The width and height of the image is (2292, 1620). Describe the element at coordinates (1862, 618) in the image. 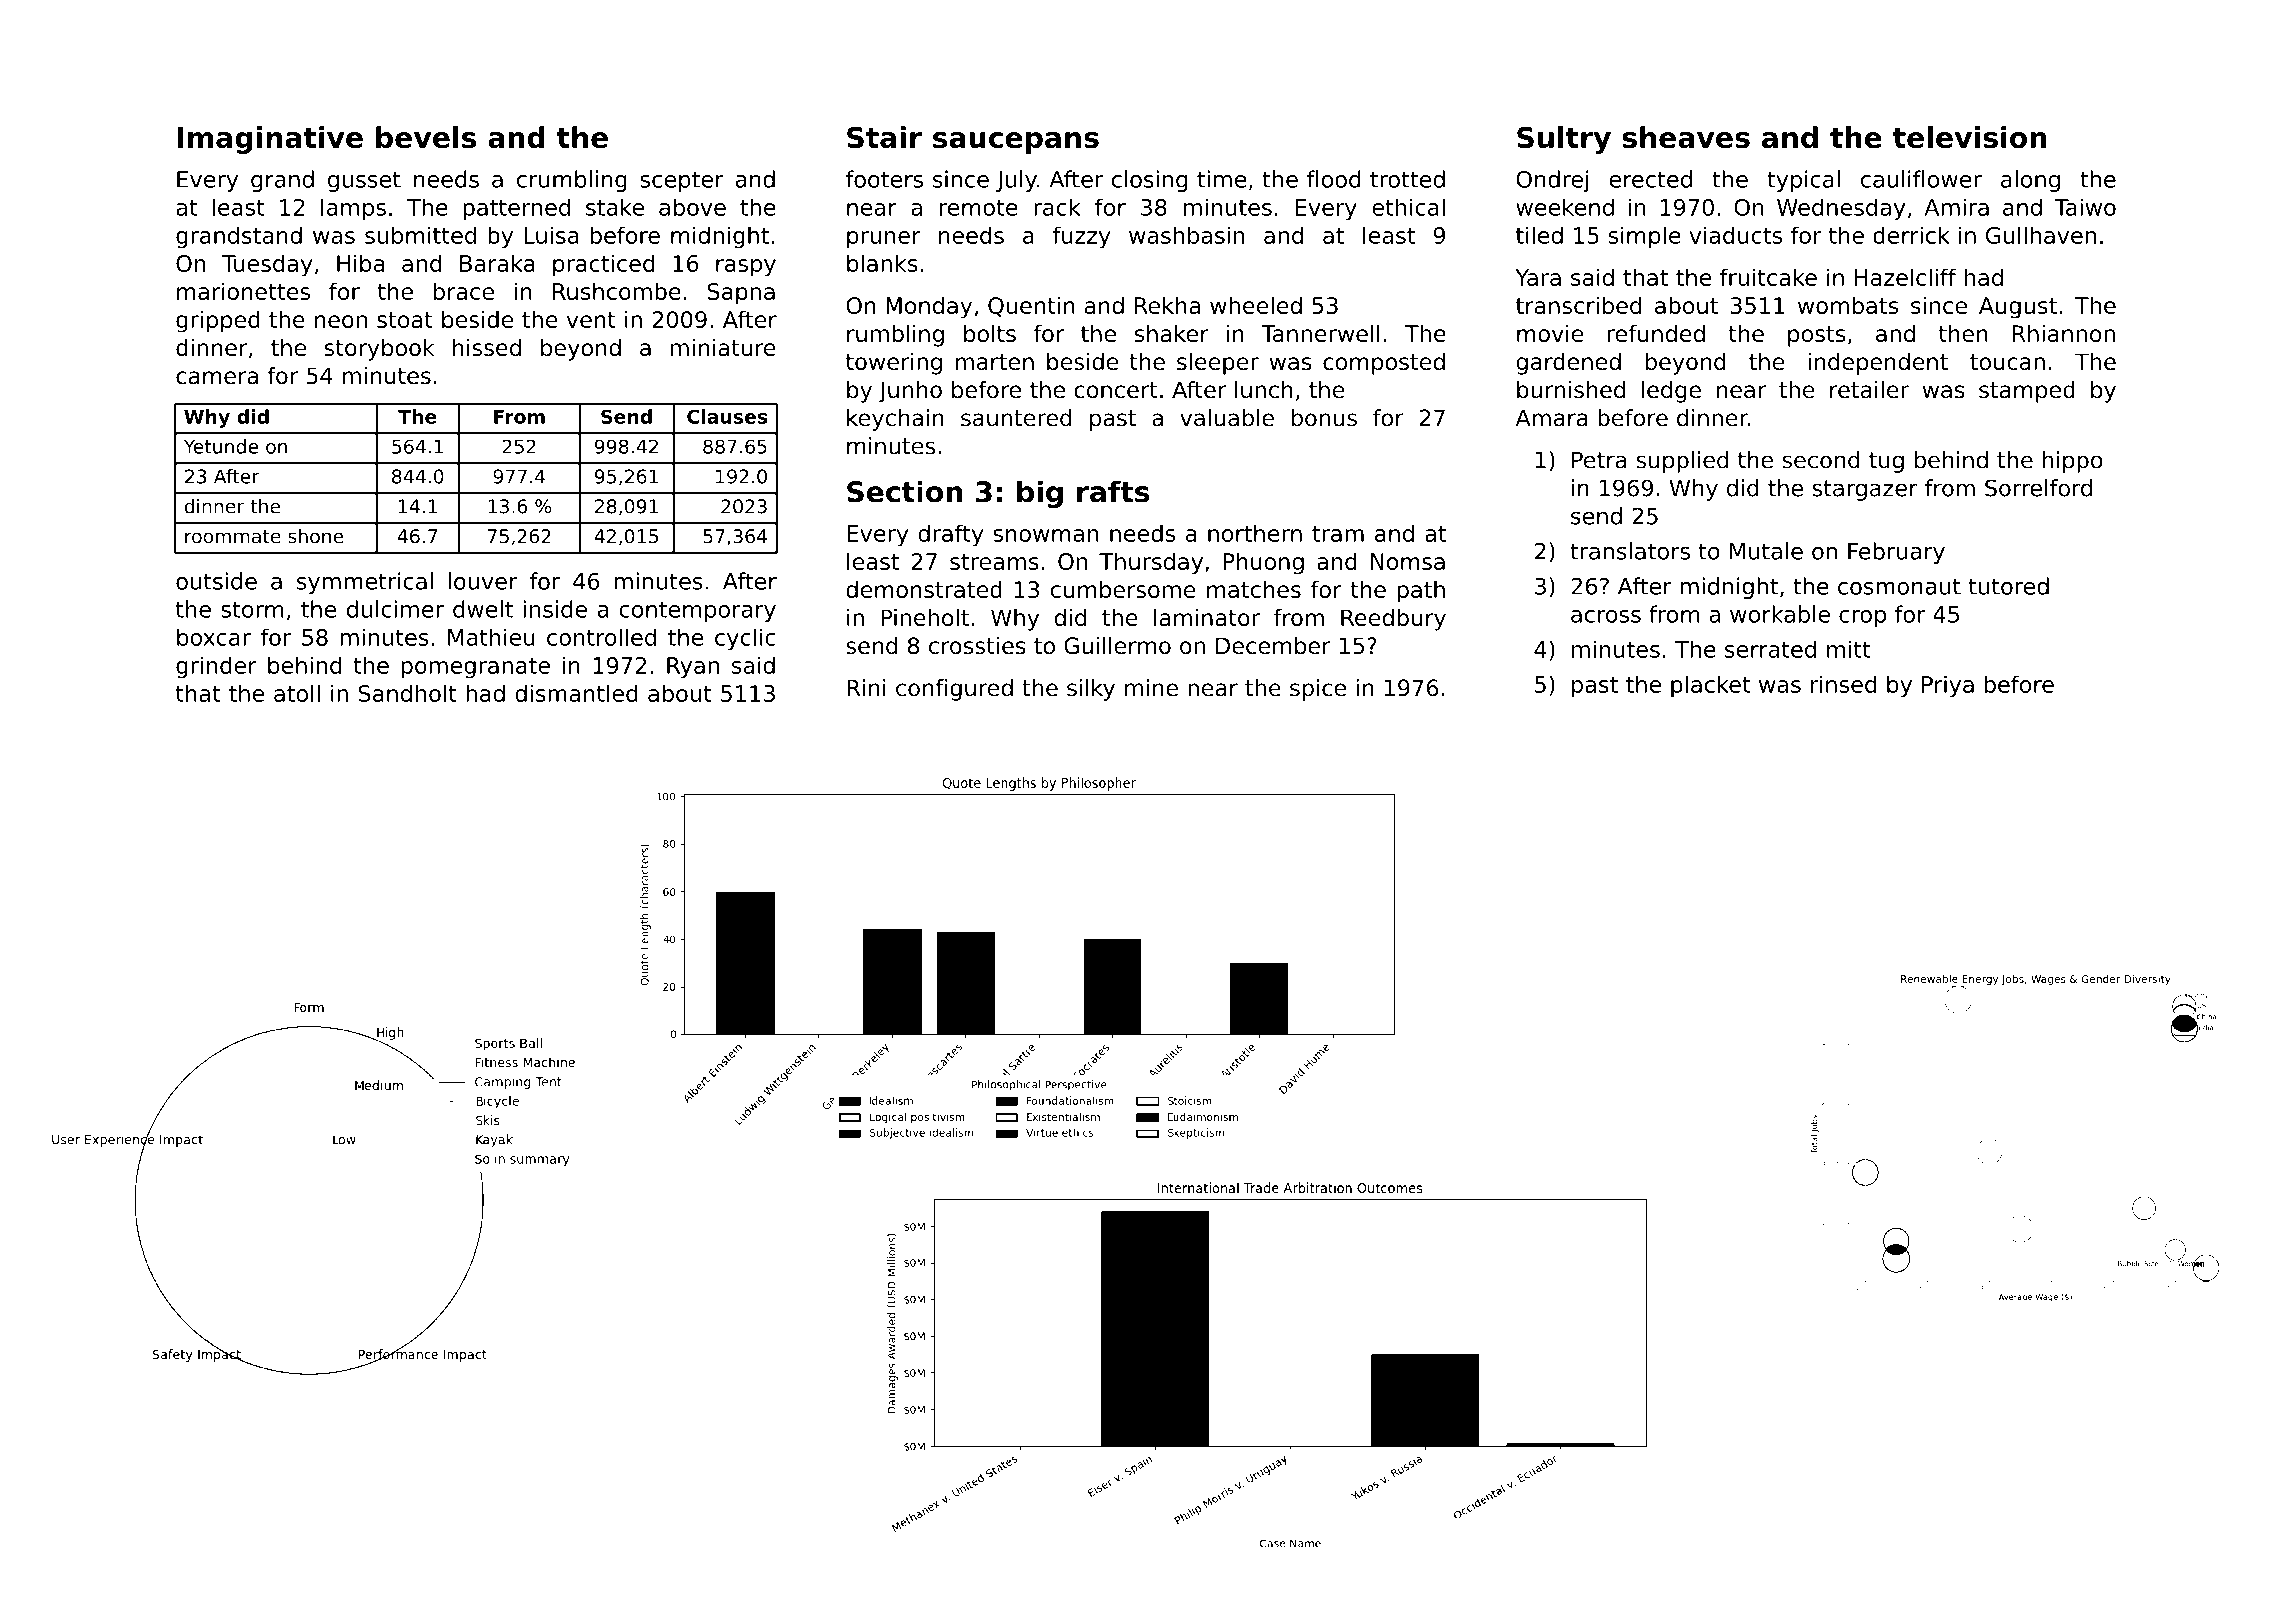

I see `crop` at that location.
